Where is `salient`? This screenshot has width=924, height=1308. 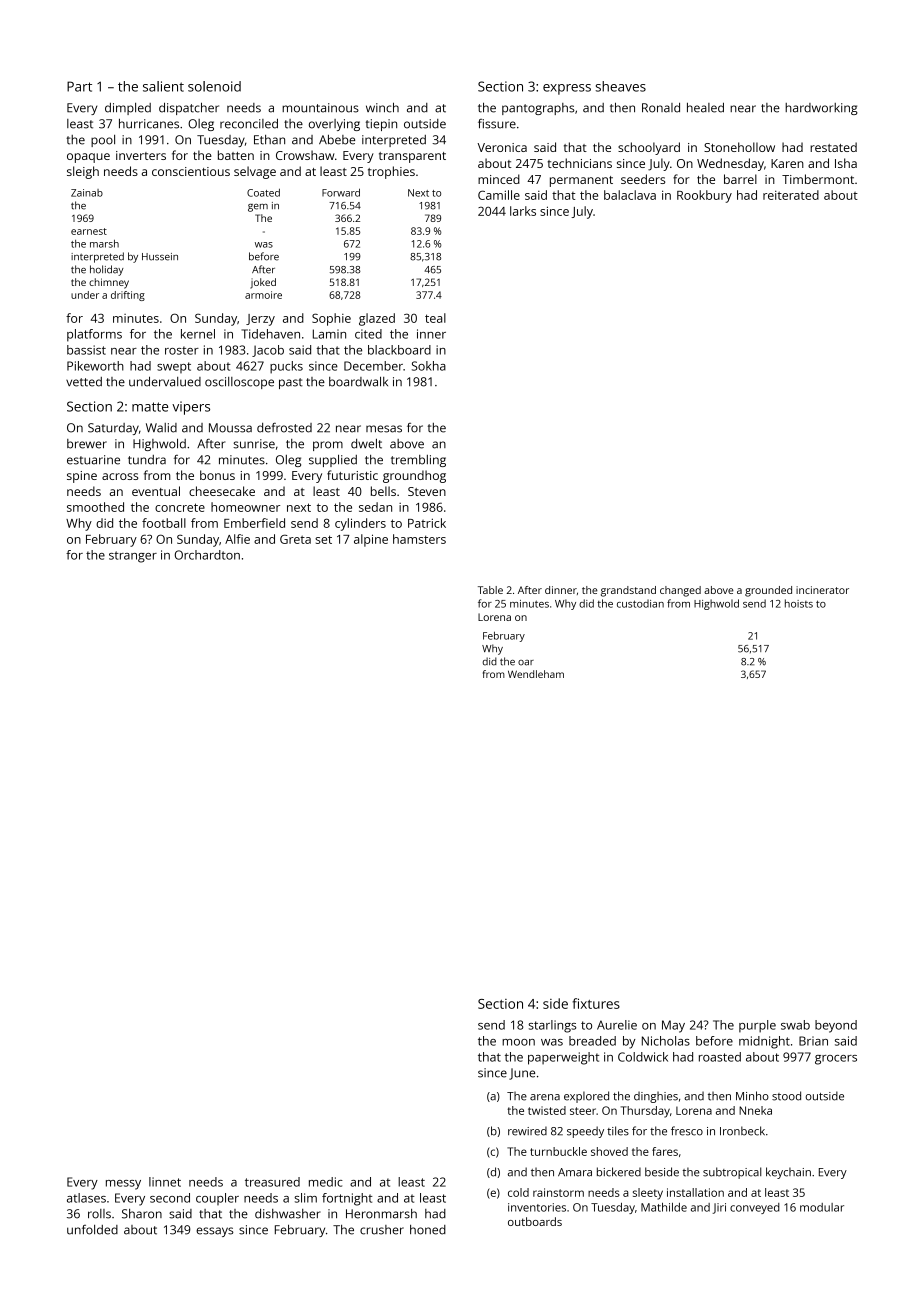 salient is located at coordinates (163, 86).
